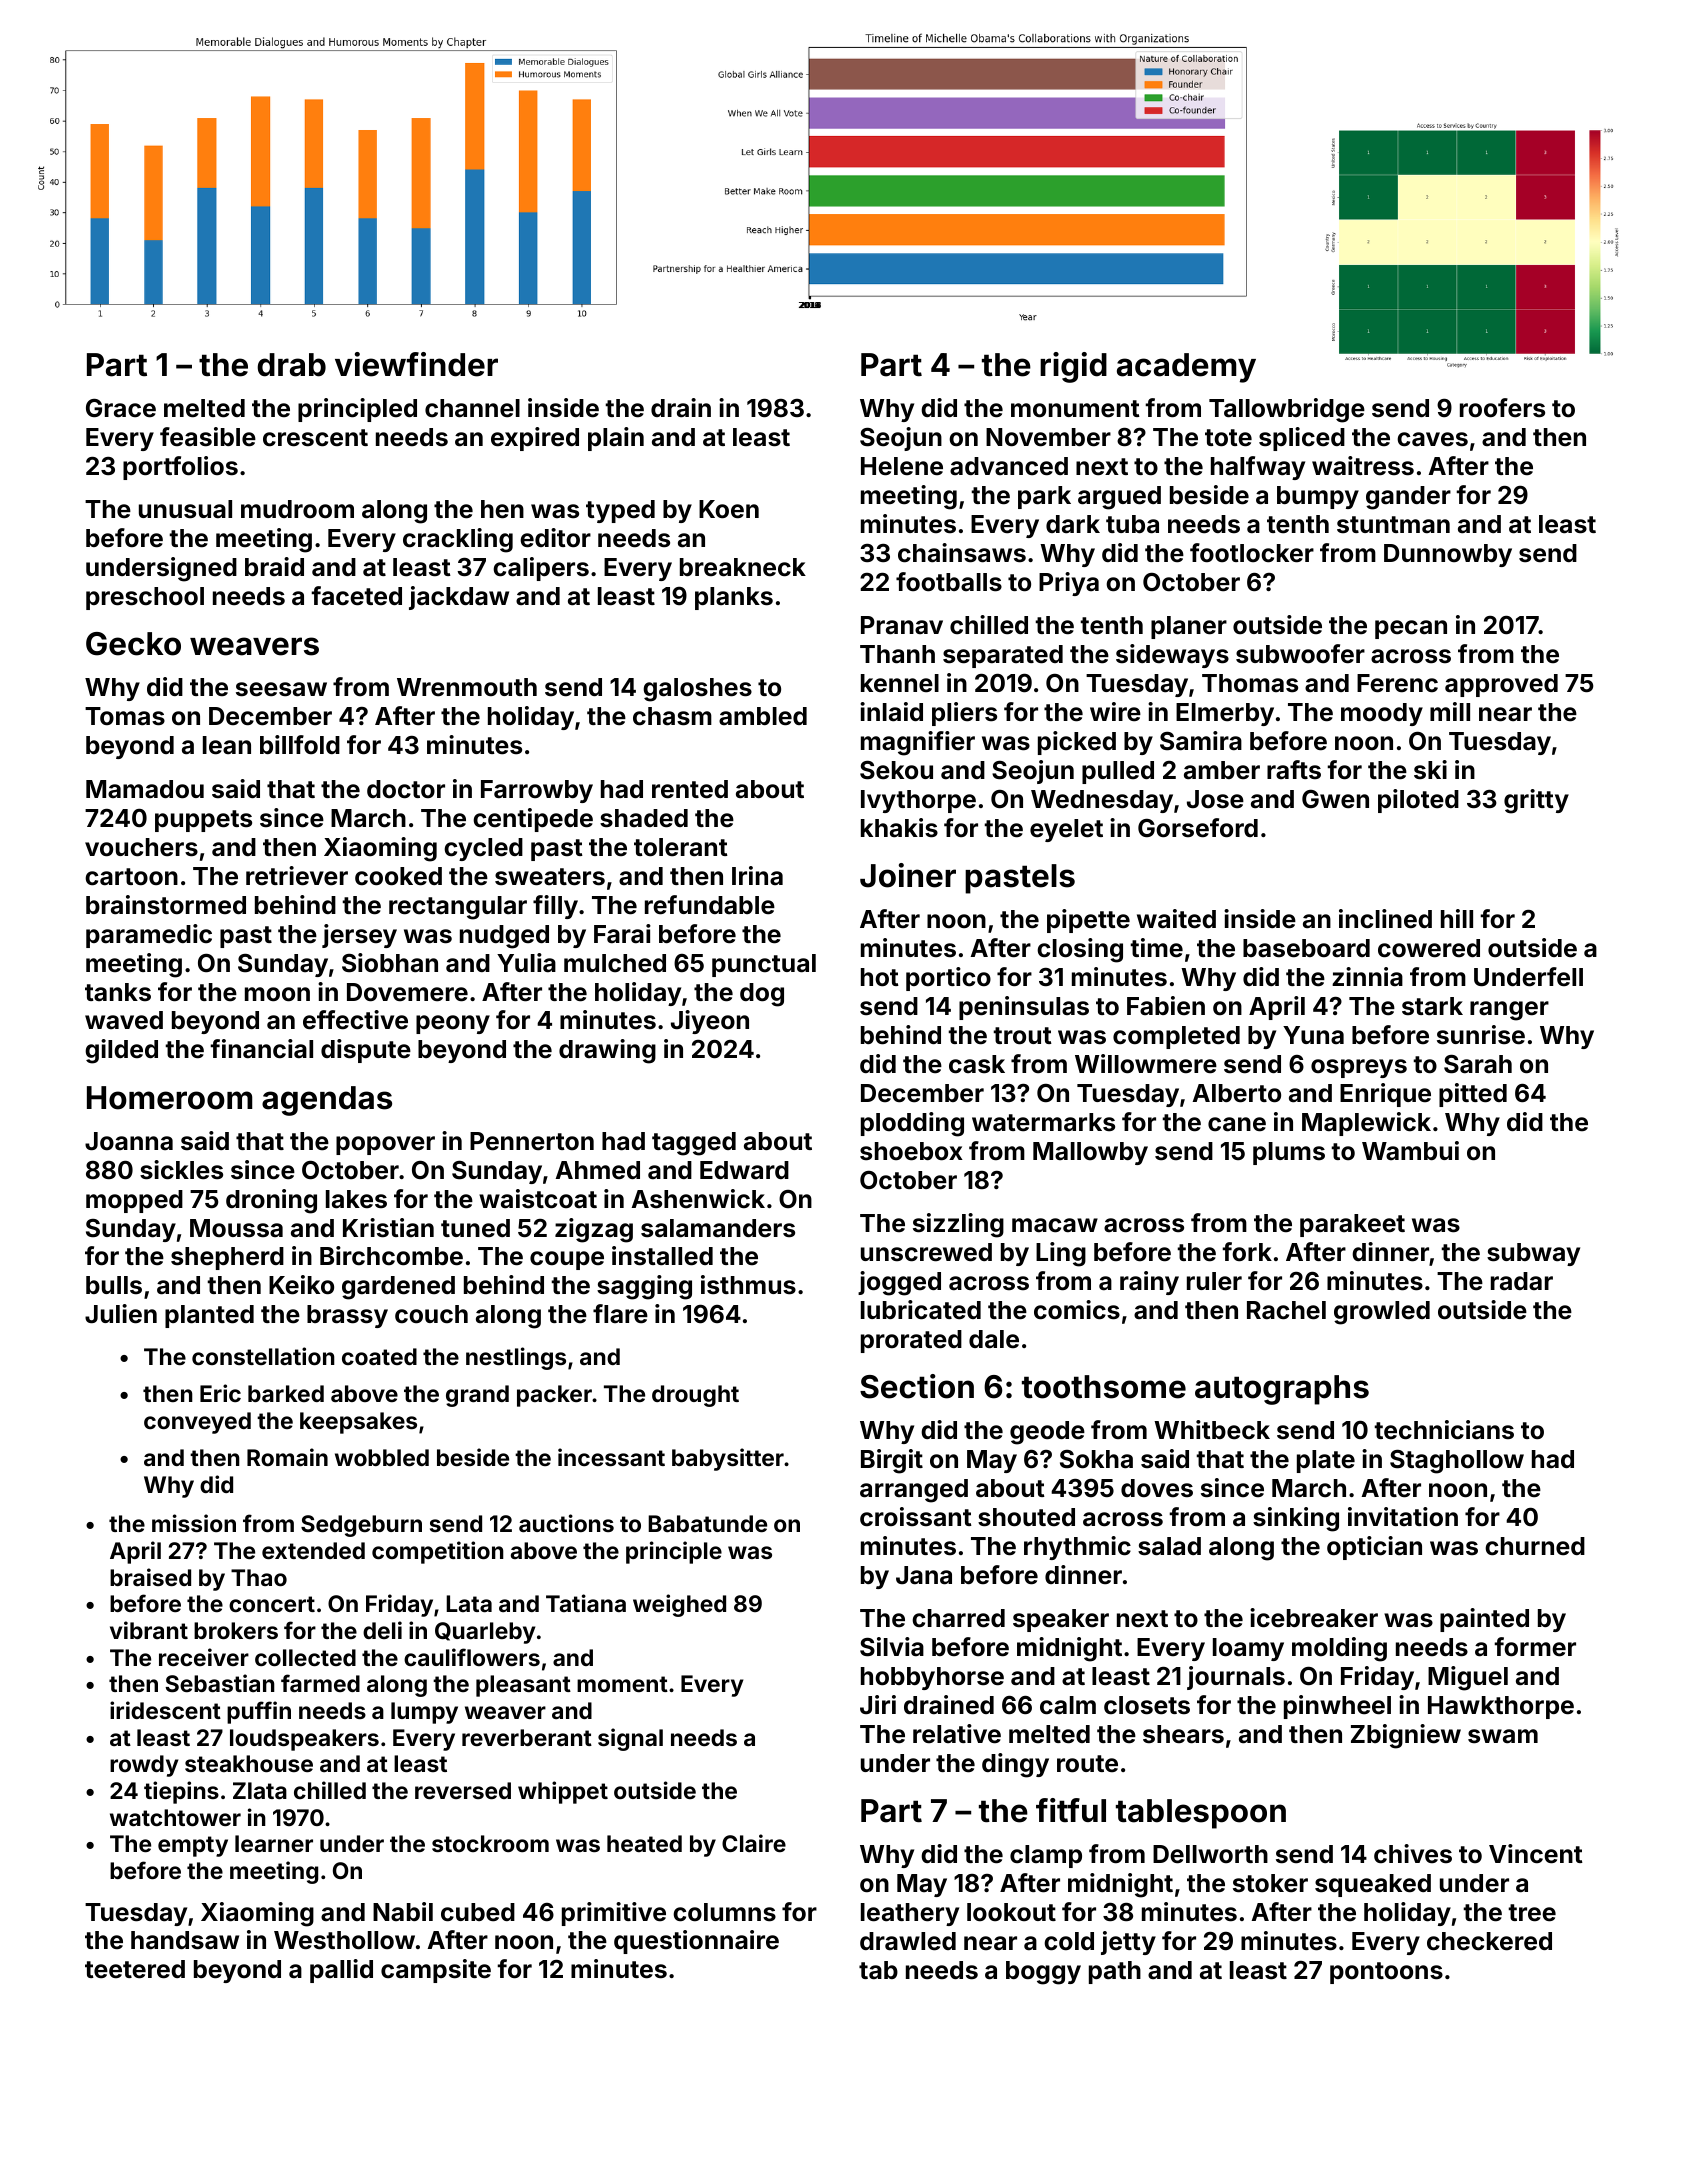  Describe the element at coordinates (1382, 714) in the image. I see `moody` at that location.
